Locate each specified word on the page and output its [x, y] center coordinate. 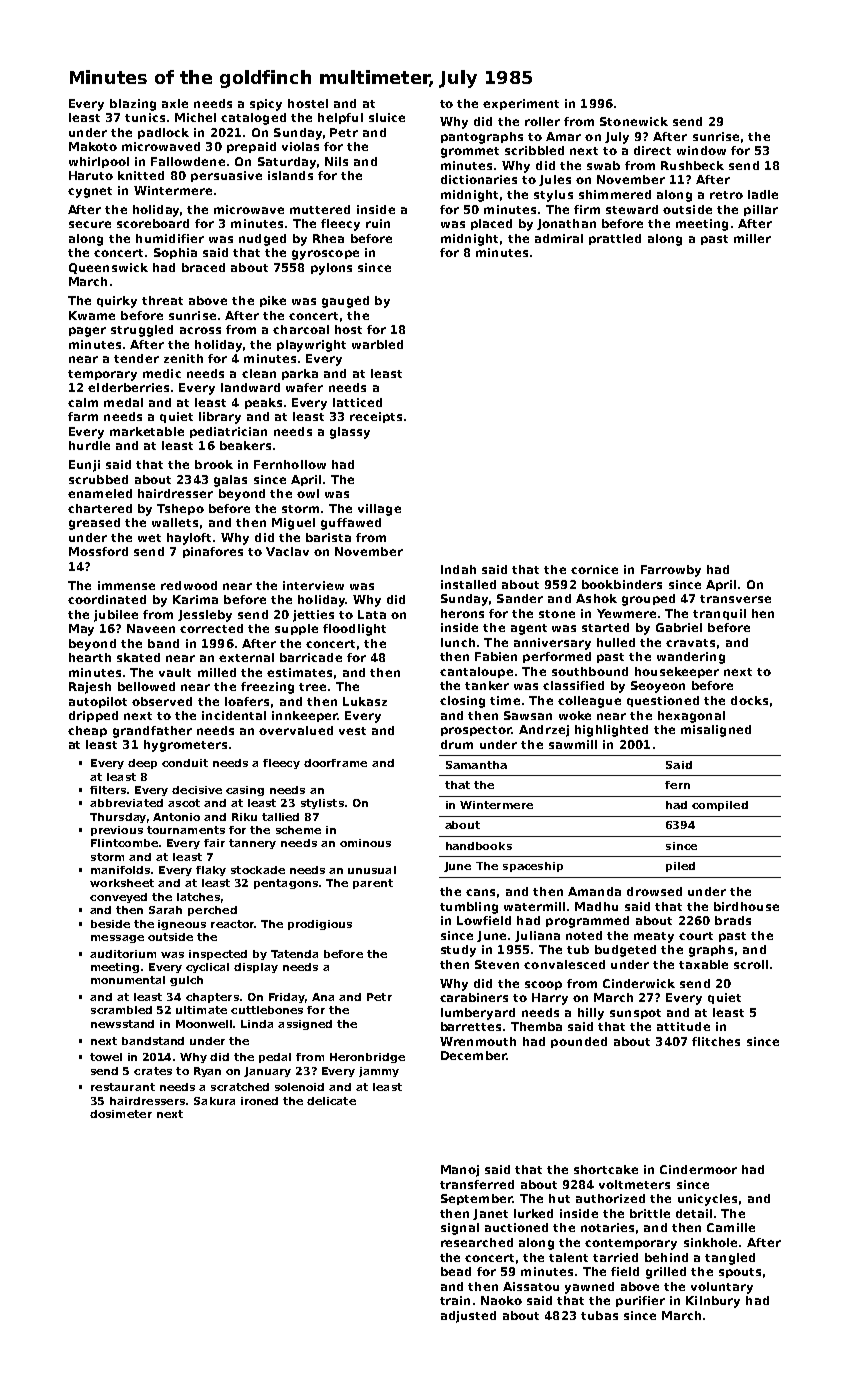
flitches [716, 1041]
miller [752, 238]
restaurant [123, 1087]
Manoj [460, 1171]
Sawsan [528, 715]
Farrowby [671, 571]
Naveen [151, 628]
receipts [376, 417]
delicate [331, 1101]
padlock [163, 133]
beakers [245, 445]
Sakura [214, 1101]
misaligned [716, 731]
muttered [320, 209]
